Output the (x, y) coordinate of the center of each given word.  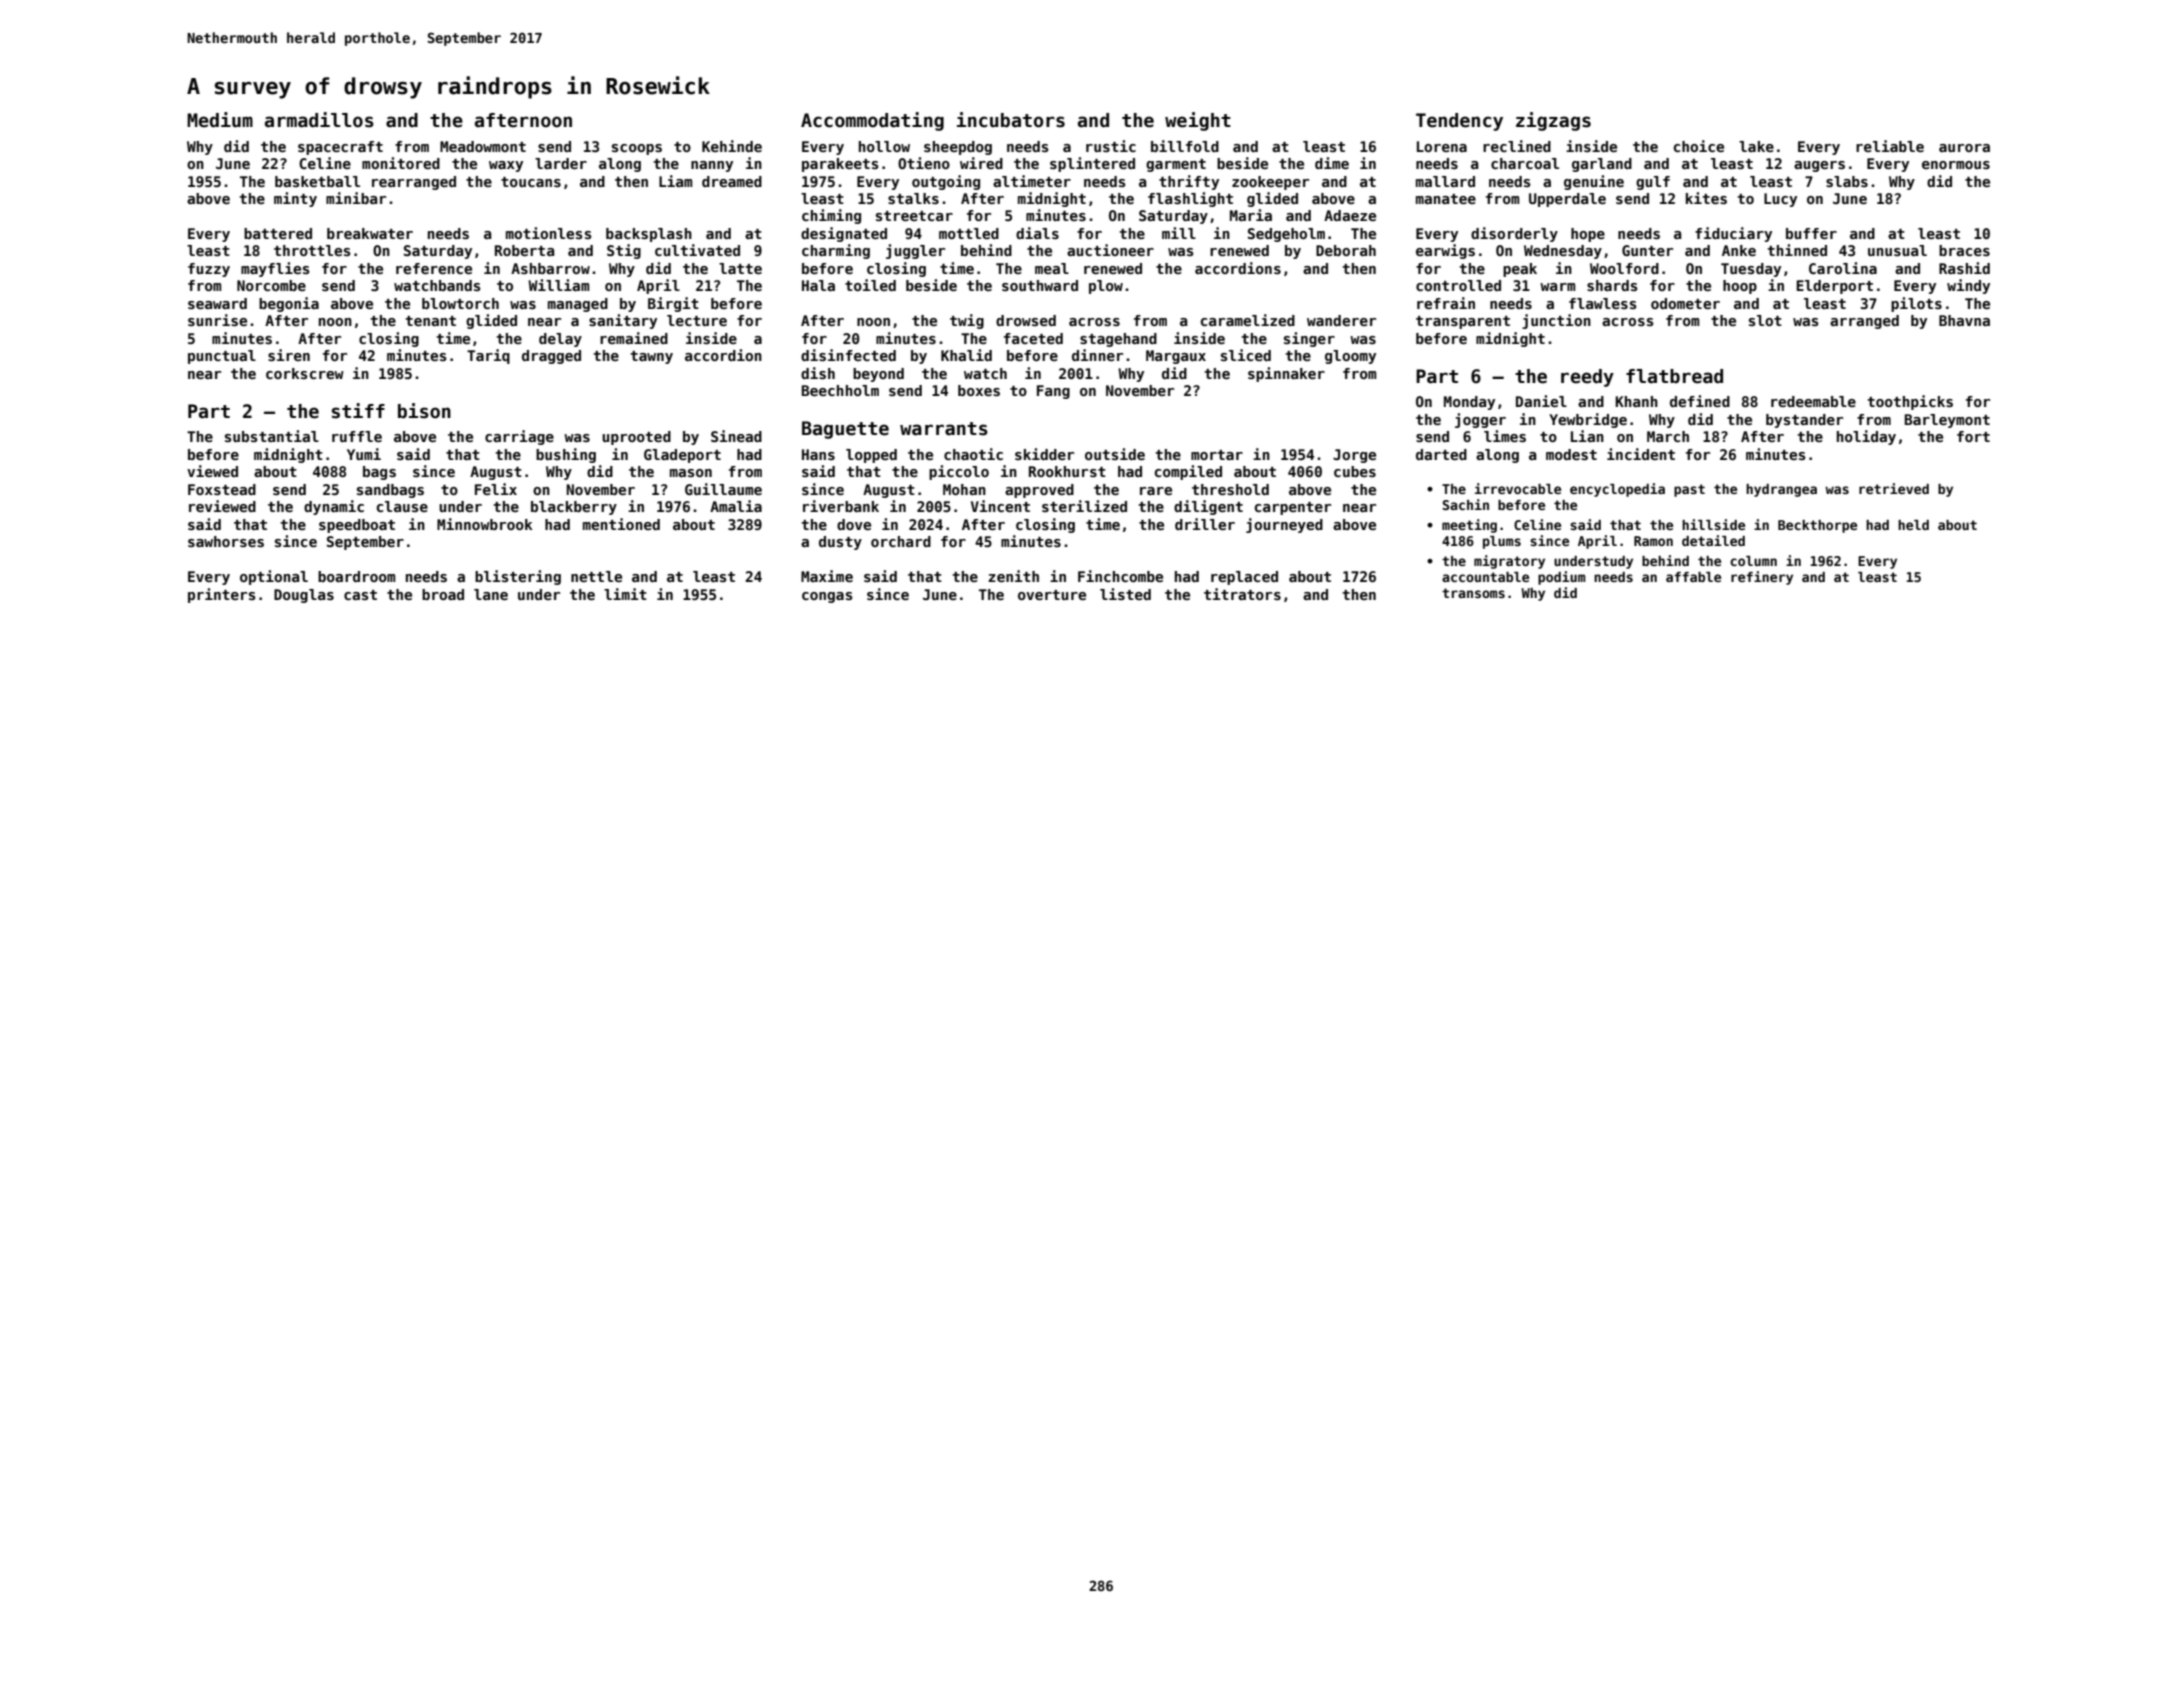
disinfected (848, 355)
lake (1756, 146)
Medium (220, 120)
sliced (1246, 355)
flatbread (1674, 376)
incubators (1011, 120)
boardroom (356, 576)
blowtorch (460, 303)
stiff (358, 411)
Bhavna (1964, 320)
